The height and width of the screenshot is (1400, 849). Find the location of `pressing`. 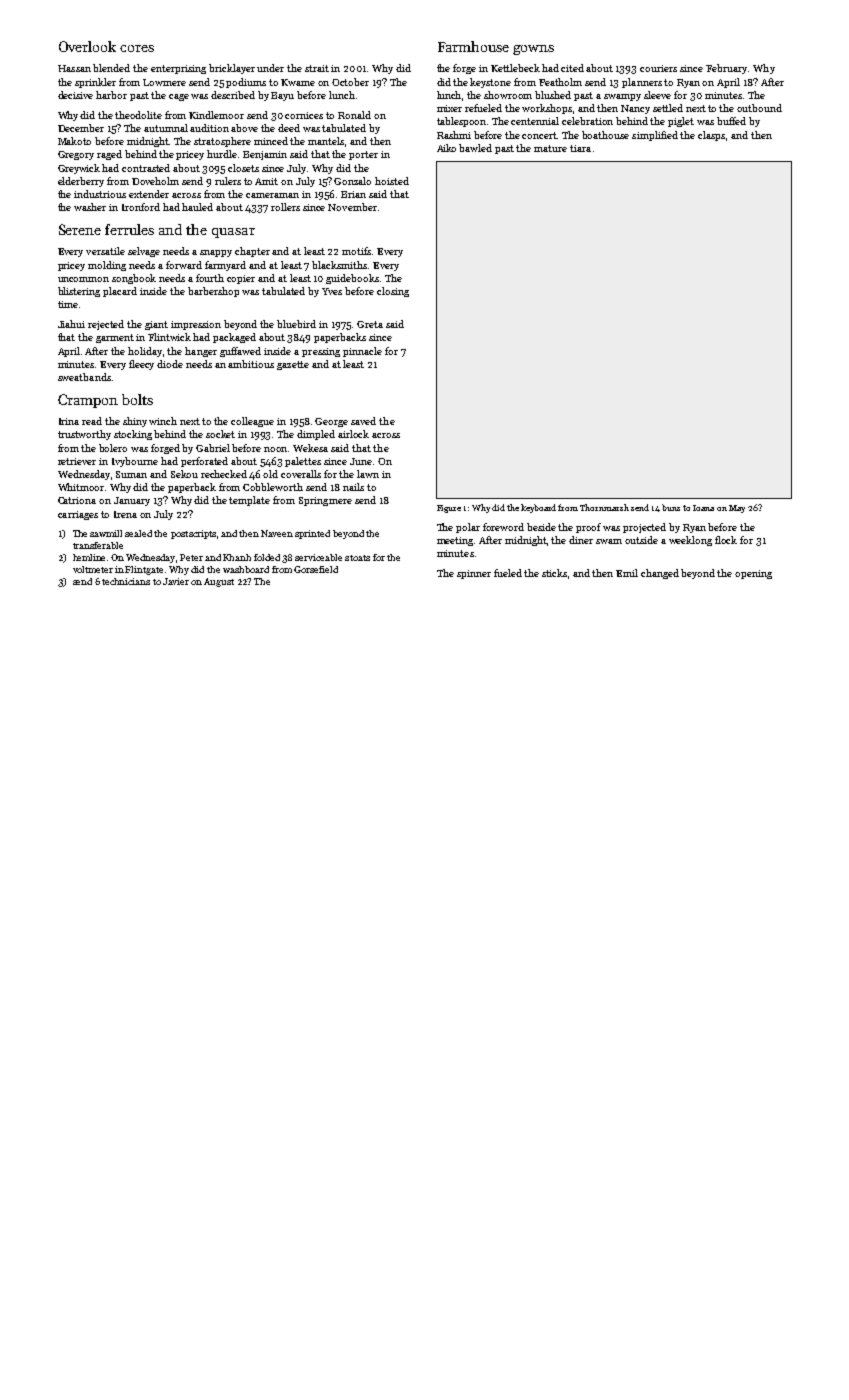

pressing is located at coordinates (321, 352).
